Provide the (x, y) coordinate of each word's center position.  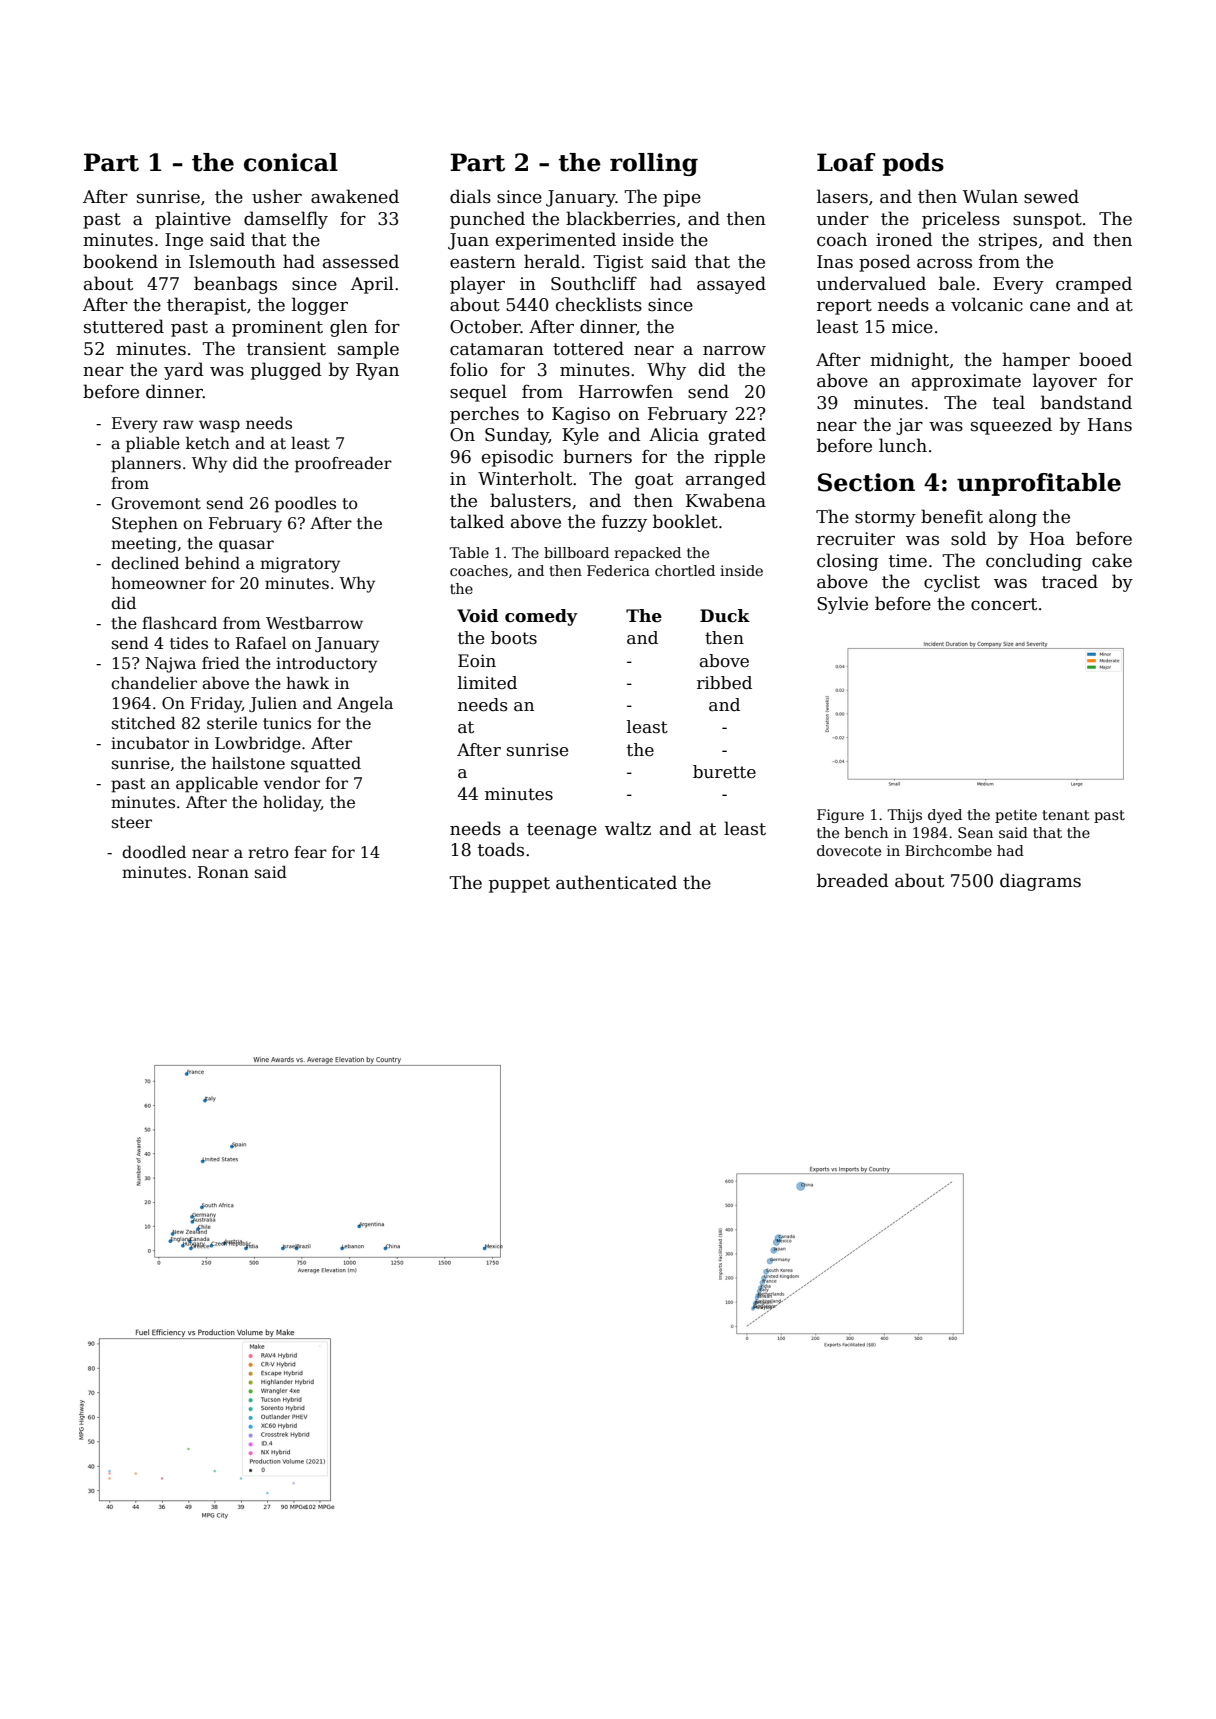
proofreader (343, 465)
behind (212, 562)
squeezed (1011, 426)
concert (1004, 604)
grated (737, 436)
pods (913, 164)
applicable (217, 784)
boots (514, 638)
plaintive (193, 220)
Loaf (846, 162)
